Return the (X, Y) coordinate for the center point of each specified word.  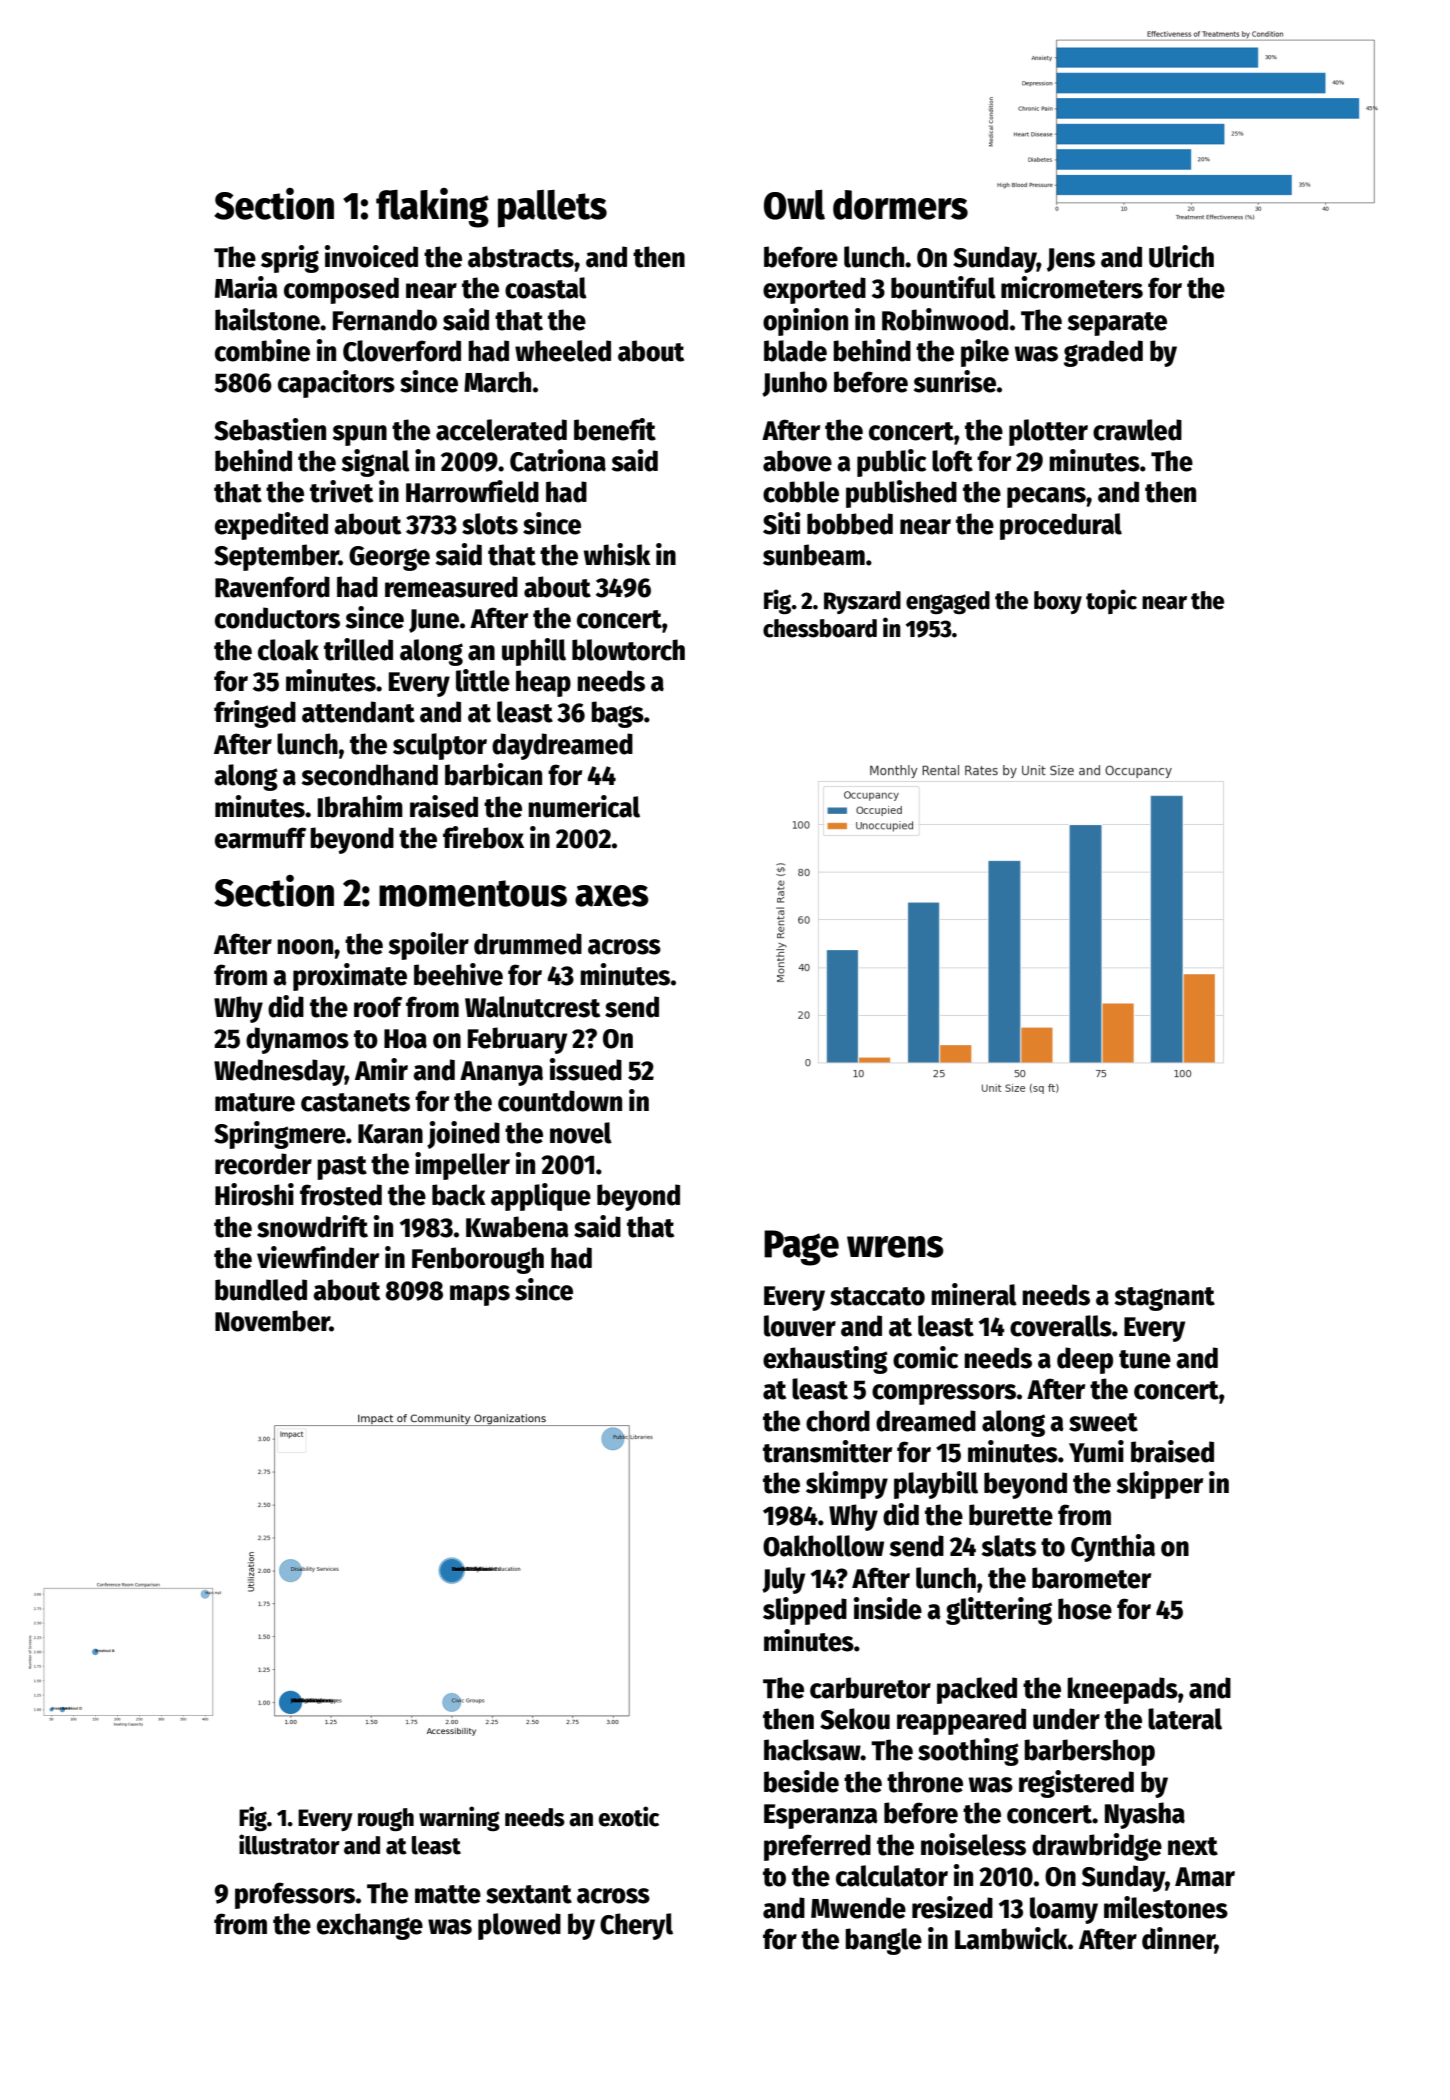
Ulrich (1181, 256)
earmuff (260, 838)
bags (617, 714)
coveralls (1061, 1326)
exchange (370, 1926)
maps (480, 1295)
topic (1111, 601)
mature (255, 1102)
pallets (552, 209)
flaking (432, 208)
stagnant (1165, 1299)
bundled (261, 1290)
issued (586, 1069)
